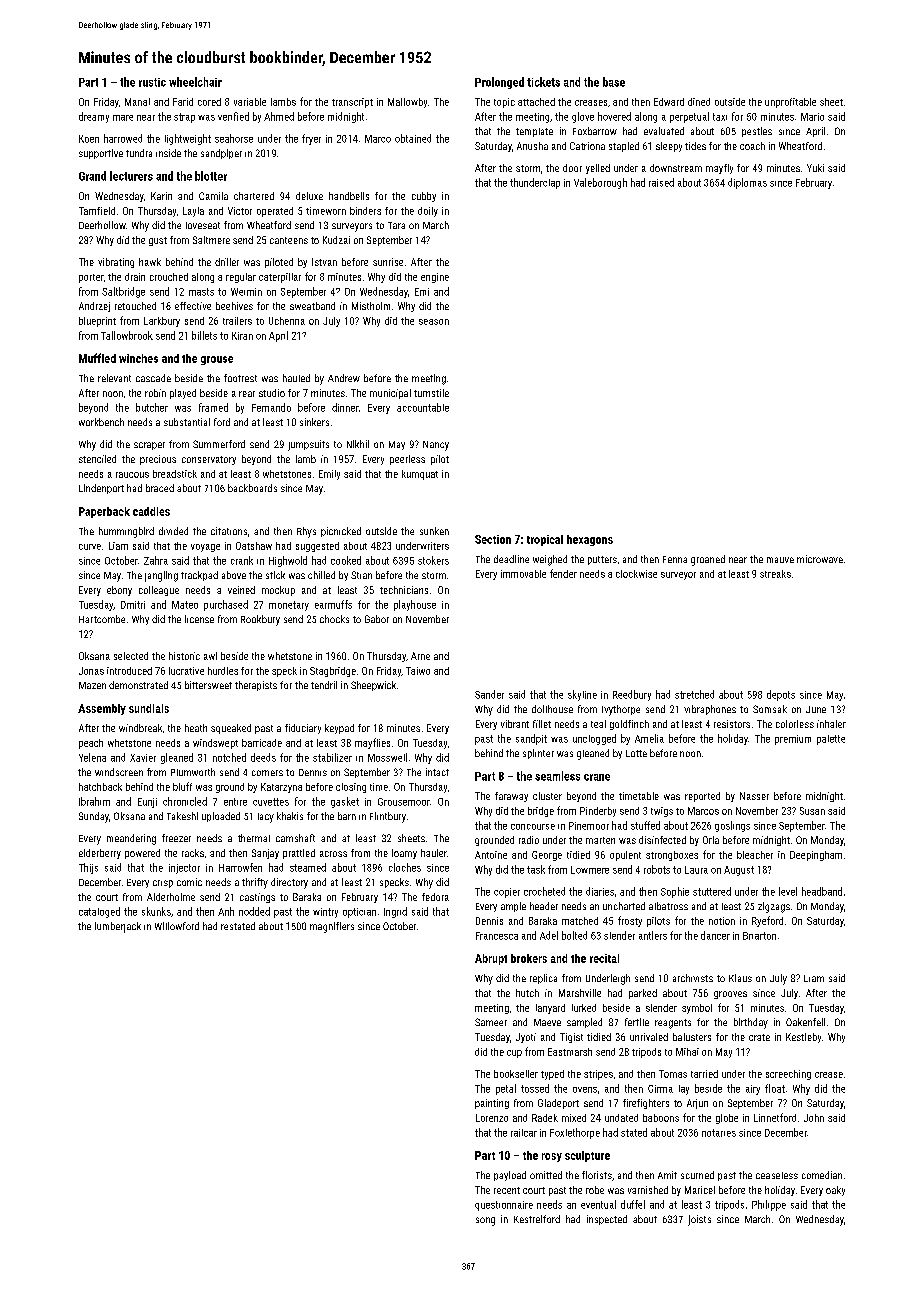  What do you see at coordinates (413, 138) in the screenshot?
I see `obtained` at bounding box center [413, 138].
